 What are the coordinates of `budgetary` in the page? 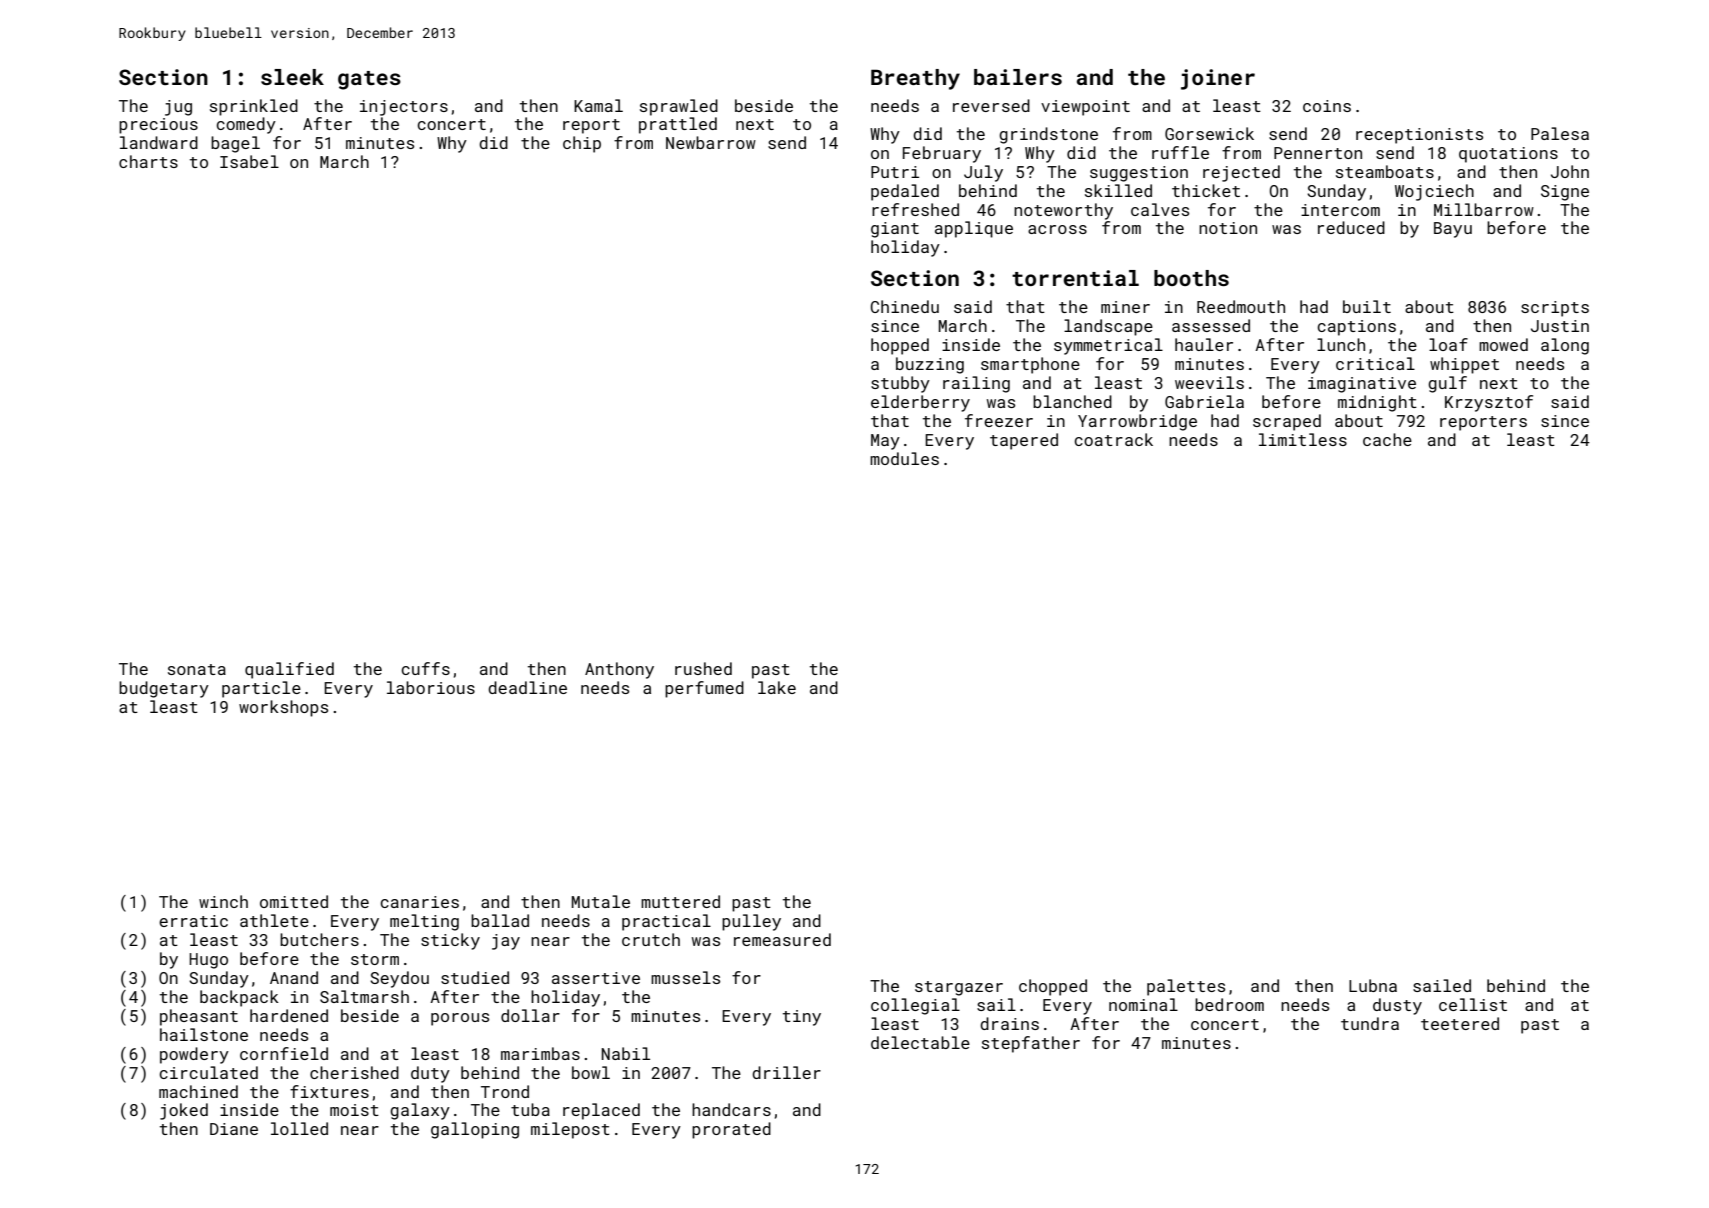 It's located at (164, 689).
